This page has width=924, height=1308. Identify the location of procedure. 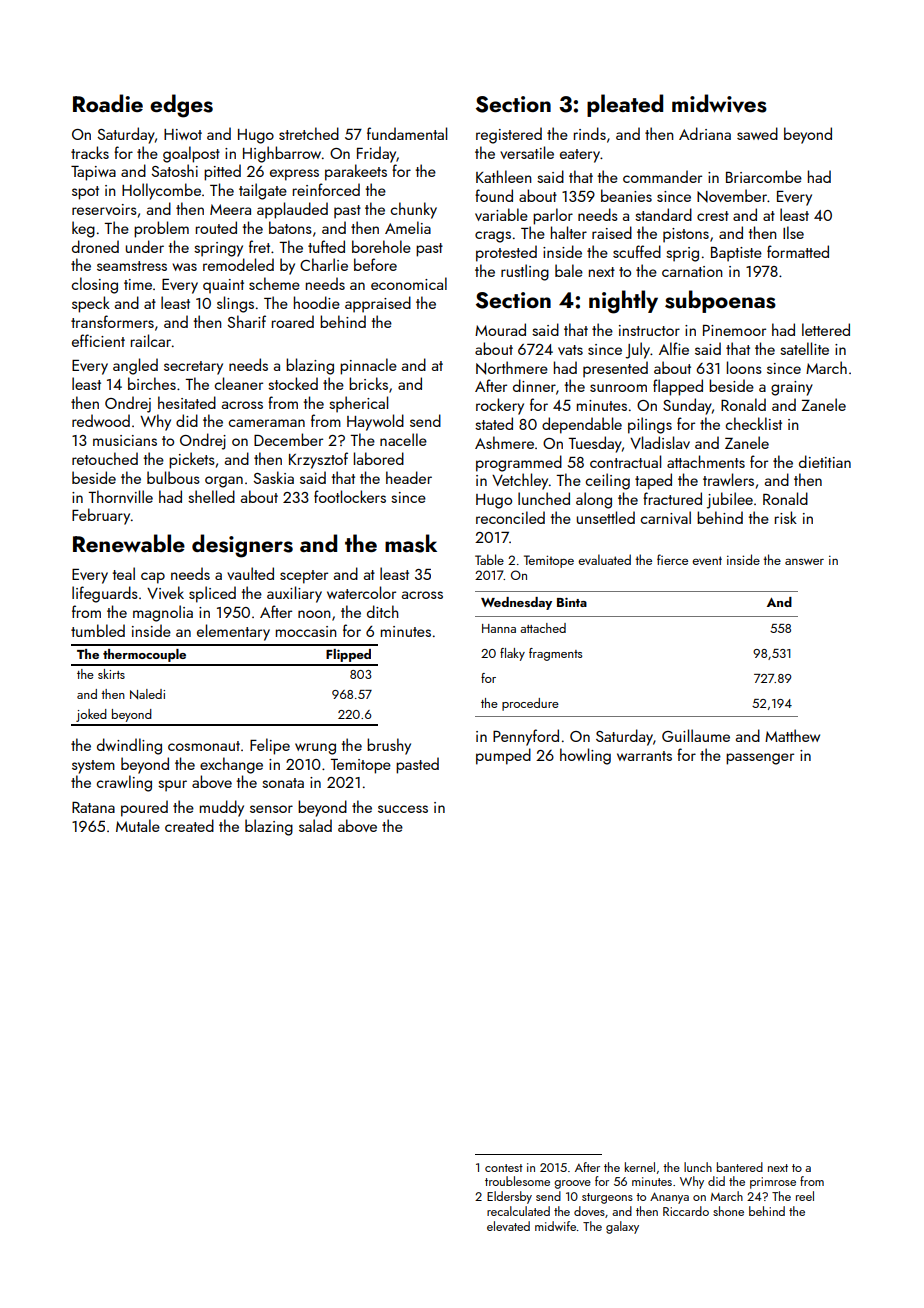
(530, 704).
